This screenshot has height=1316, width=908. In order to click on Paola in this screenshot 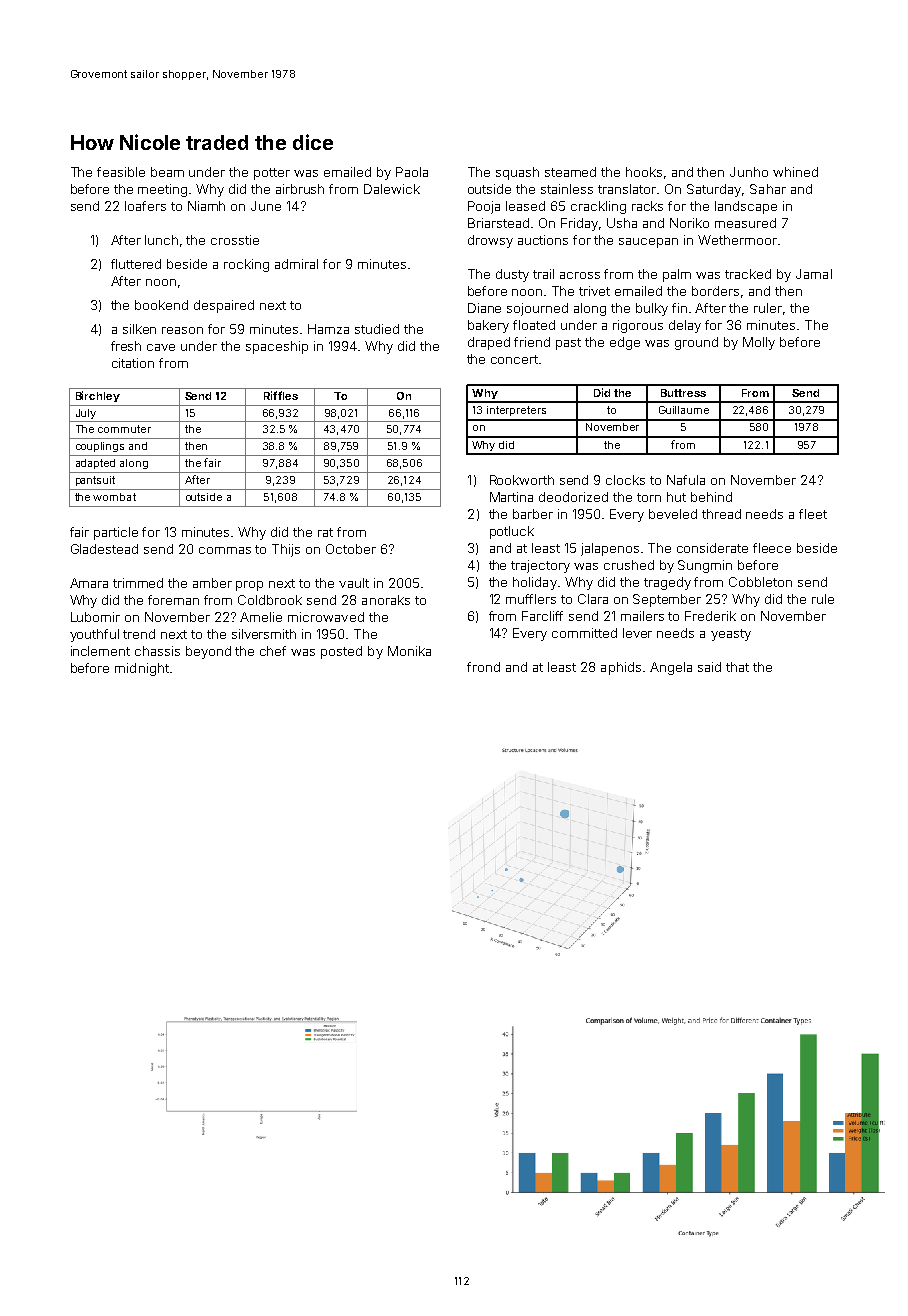, I will do `click(412, 172)`.
